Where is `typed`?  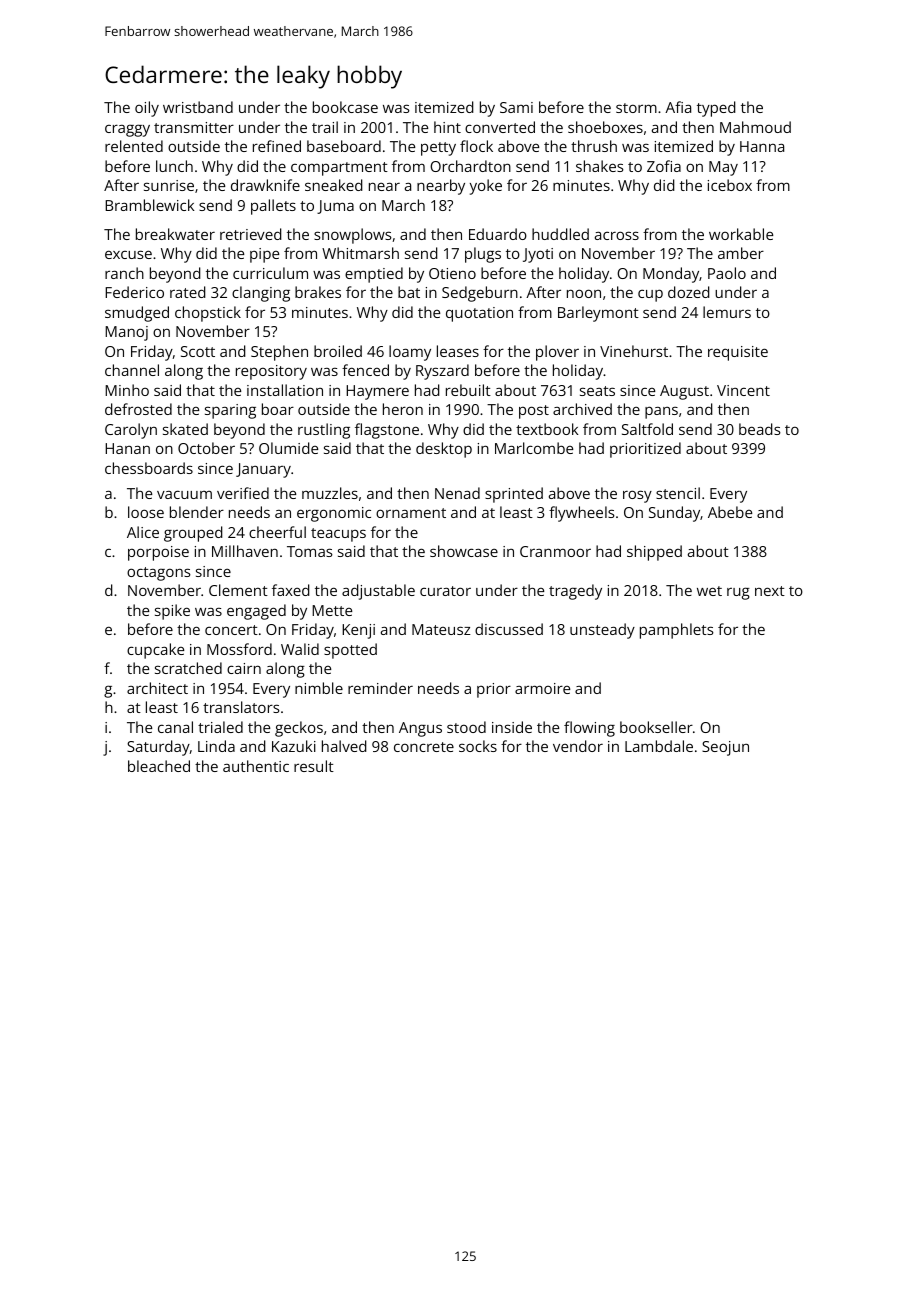 typed is located at coordinates (716, 109).
